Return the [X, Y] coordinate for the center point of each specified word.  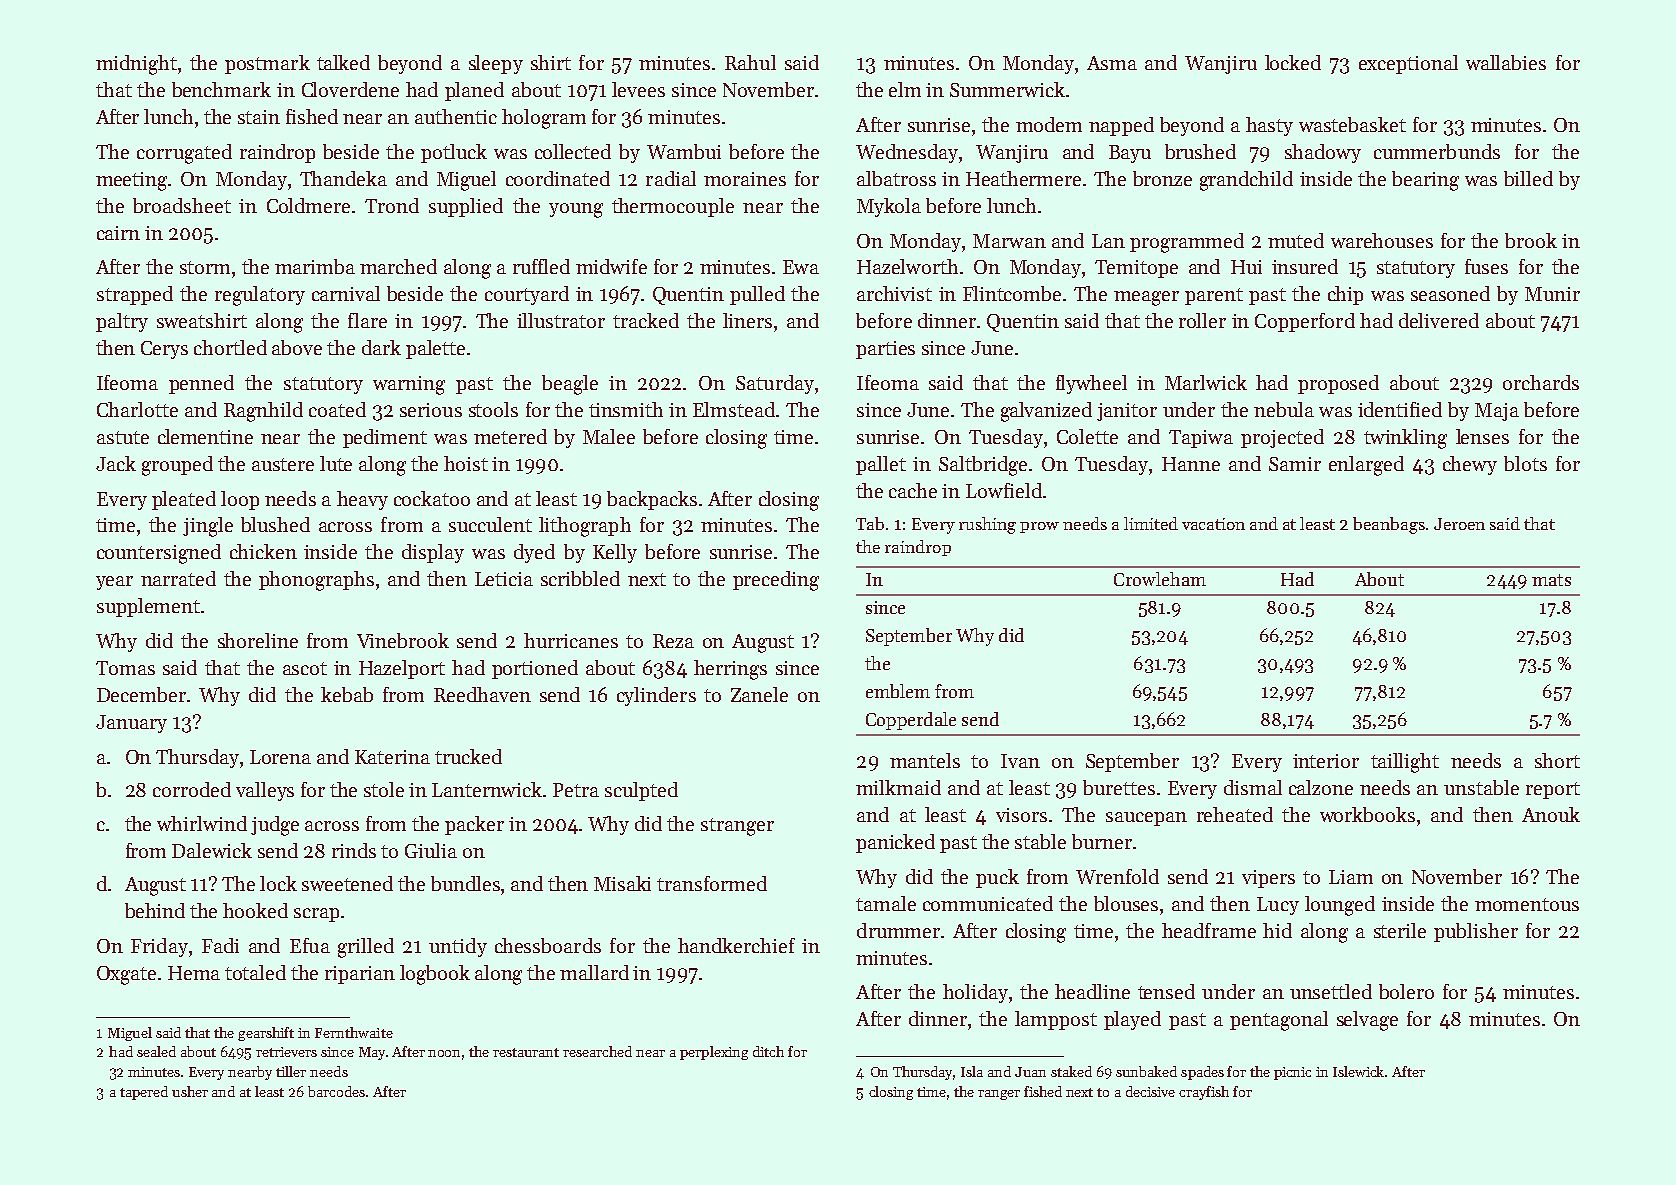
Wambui [684, 151]
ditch [768, 1051]
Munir [1552, 294]
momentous [1527, 904]
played [1132, 1020]
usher [190, 1091]
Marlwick [1206, 382]
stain [259, 117]
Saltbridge [983, 466]
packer [474, 825]
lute [336, 463]
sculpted [641, 791]
